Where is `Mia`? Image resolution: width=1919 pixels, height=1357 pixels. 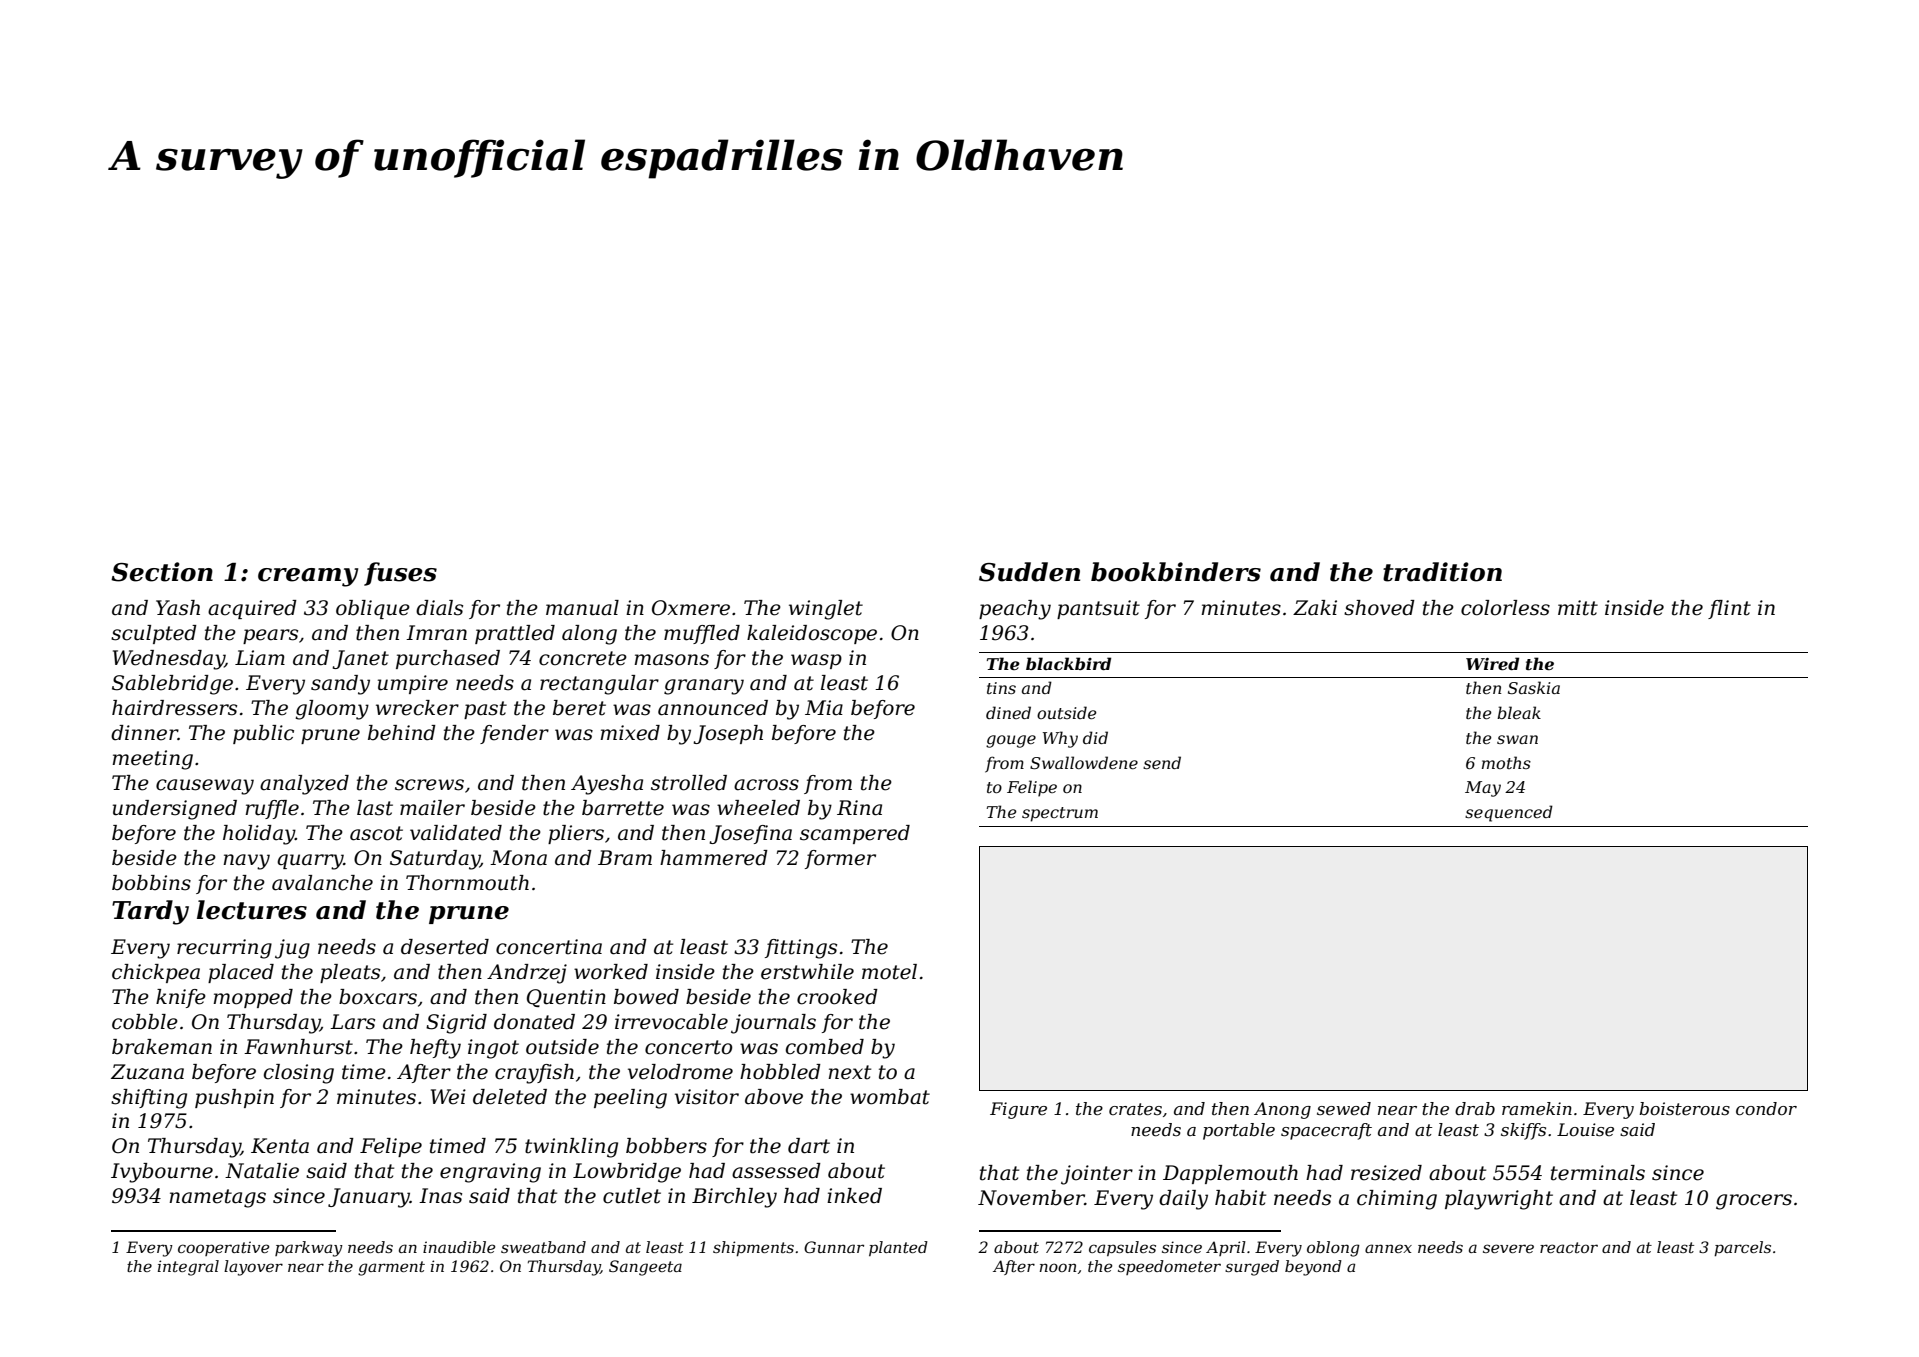
Mia is located at coordinates (824, 708).
